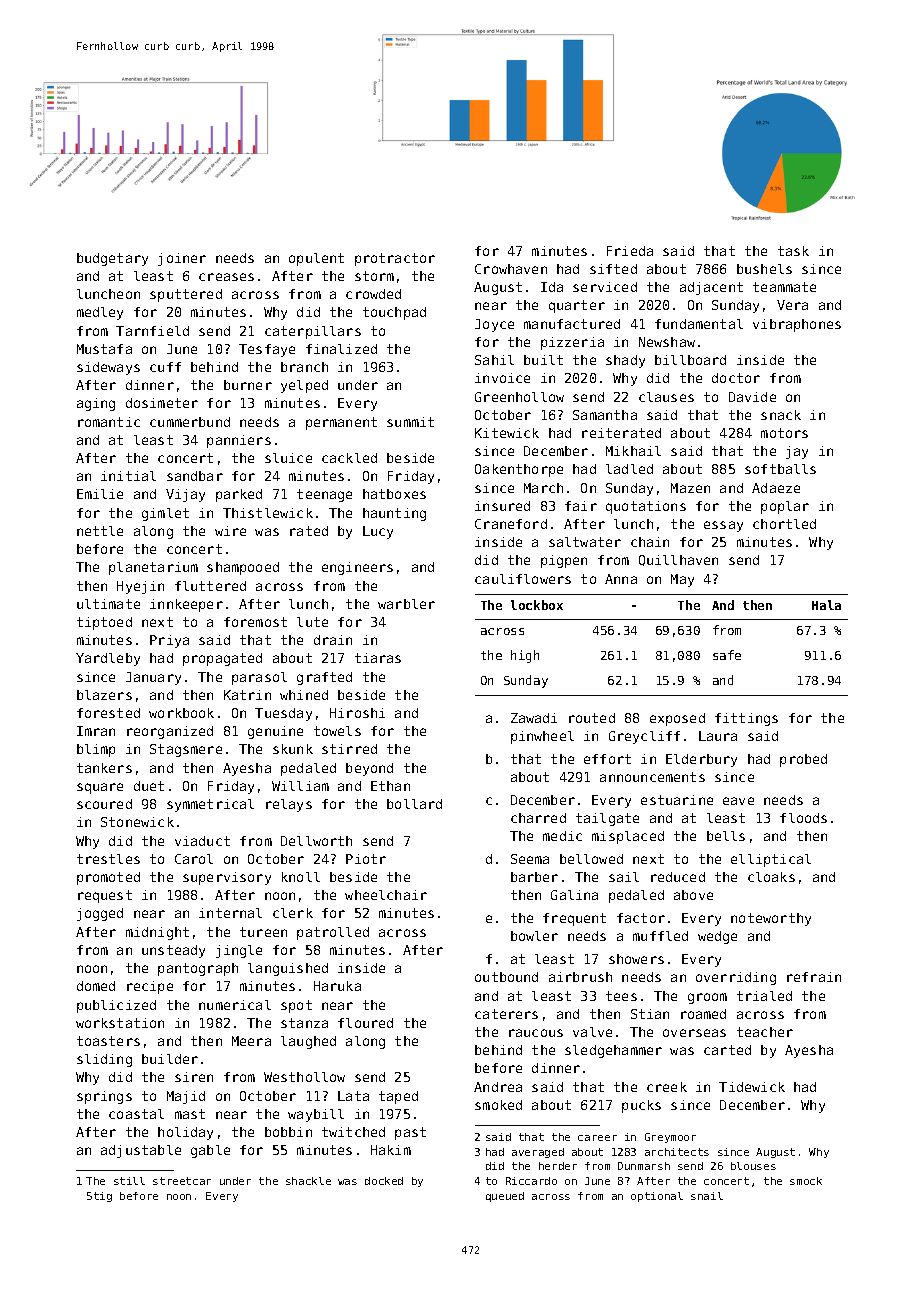 This screenshot has width=924, height=1308. I want to click on viaduct, so click(202, 841).
